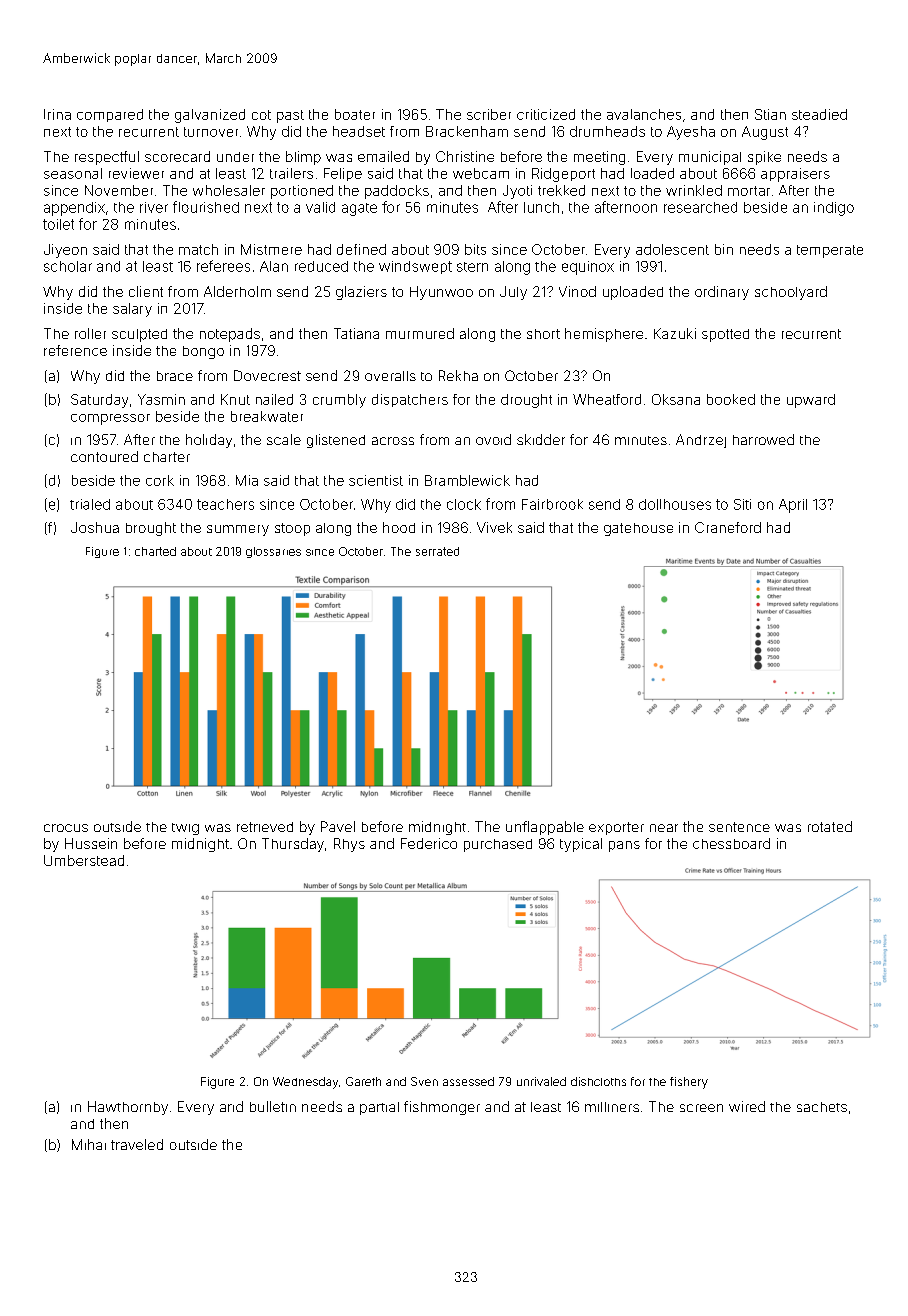  Describe the element at coordinates (238, 530) in the page. I see `summery` at that location.
